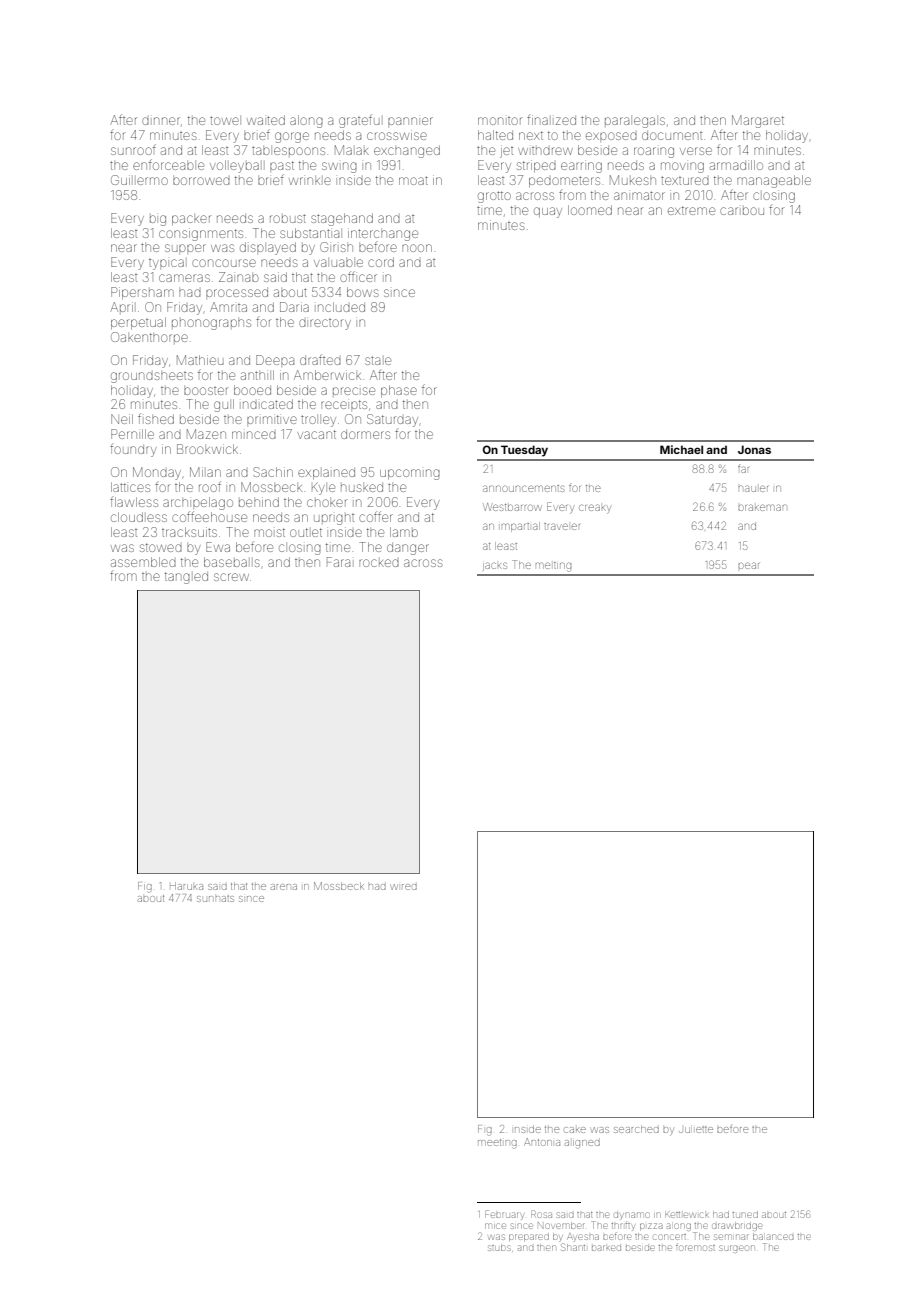  What do you see at coordinates (266, 120) in the screenshot?
I see `waited` at bounding box center [266, 120].
